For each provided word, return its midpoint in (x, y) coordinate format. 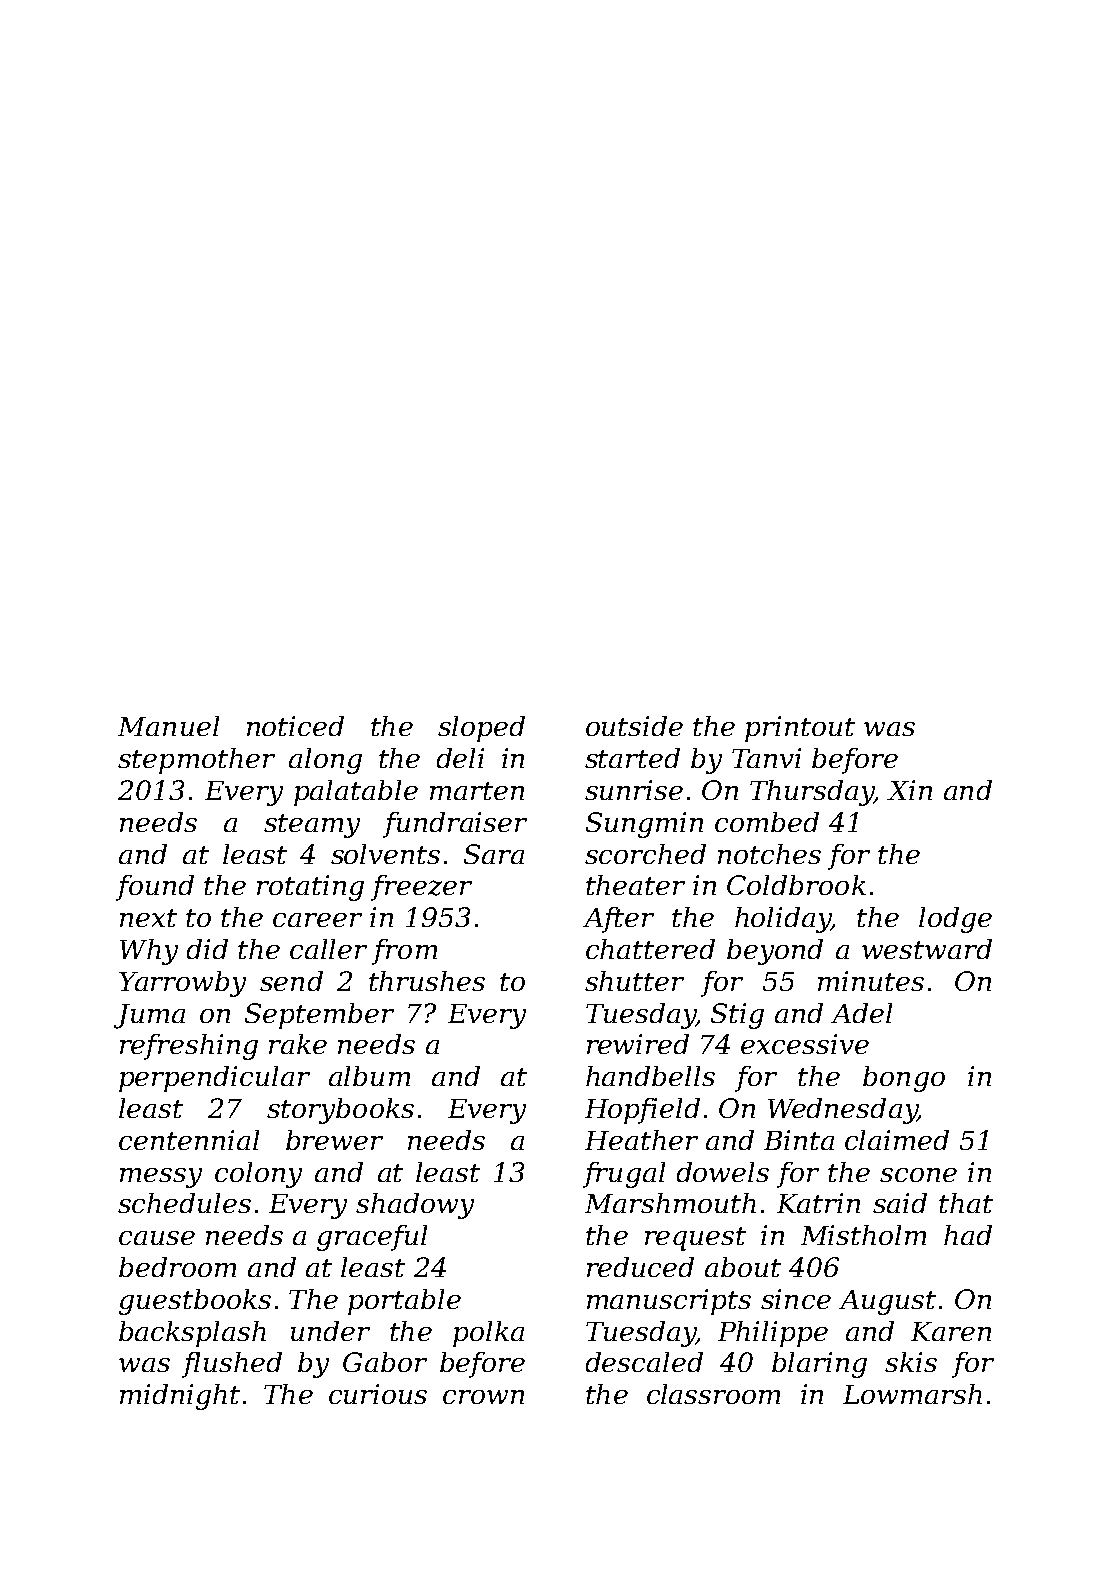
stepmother (196, 761)
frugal (624, 1175)
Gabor (385, 1362)
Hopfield (642, 1111)
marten (477, 791)
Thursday (812, 793)
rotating (310, 888)
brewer (334, 1140)
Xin (909, 790)
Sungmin (644, 825)
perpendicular (214, 1079)
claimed (897, 1140)
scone (918, 1175)
